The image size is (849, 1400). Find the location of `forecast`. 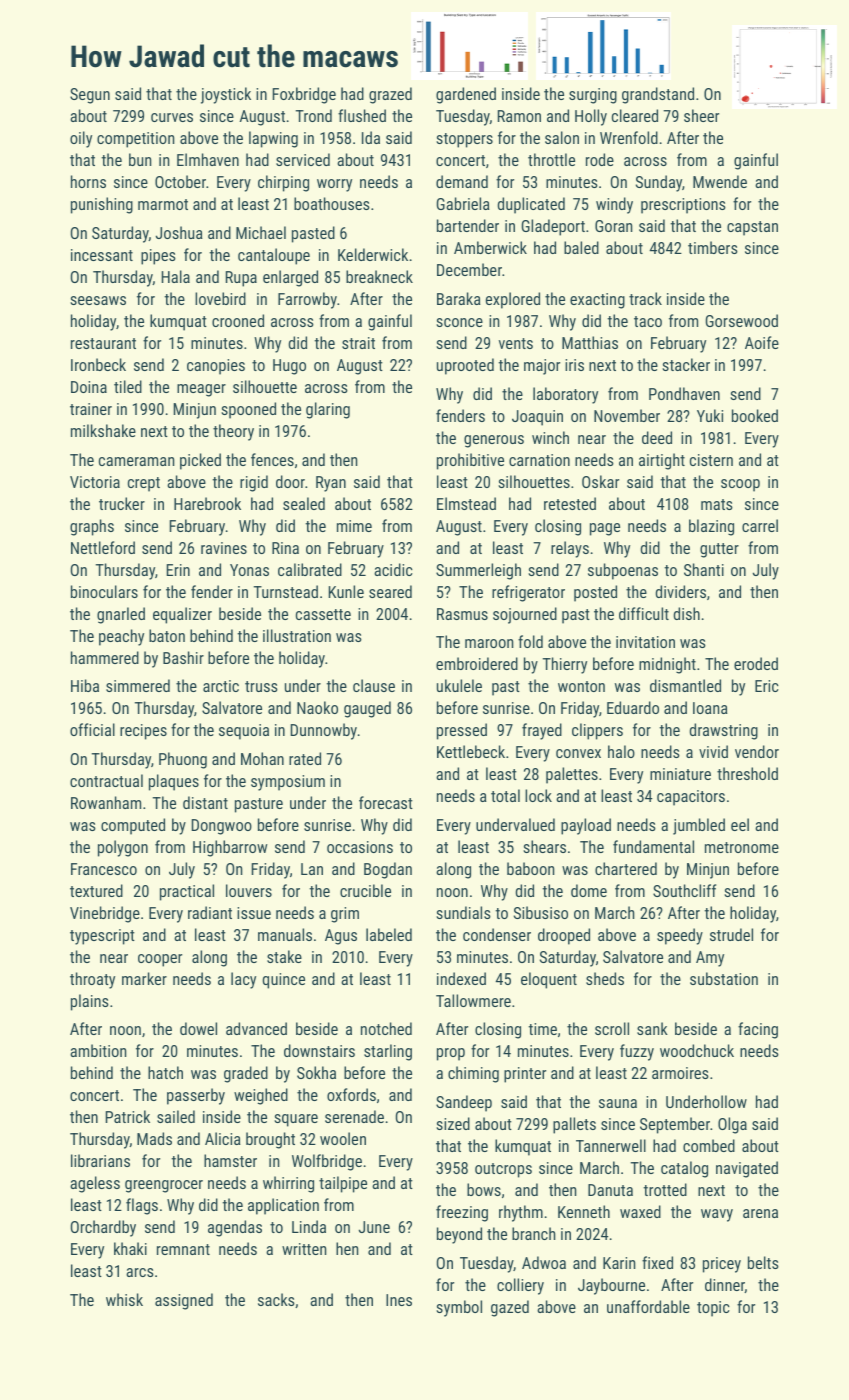

forecast is located at coordinates (386, 802).
